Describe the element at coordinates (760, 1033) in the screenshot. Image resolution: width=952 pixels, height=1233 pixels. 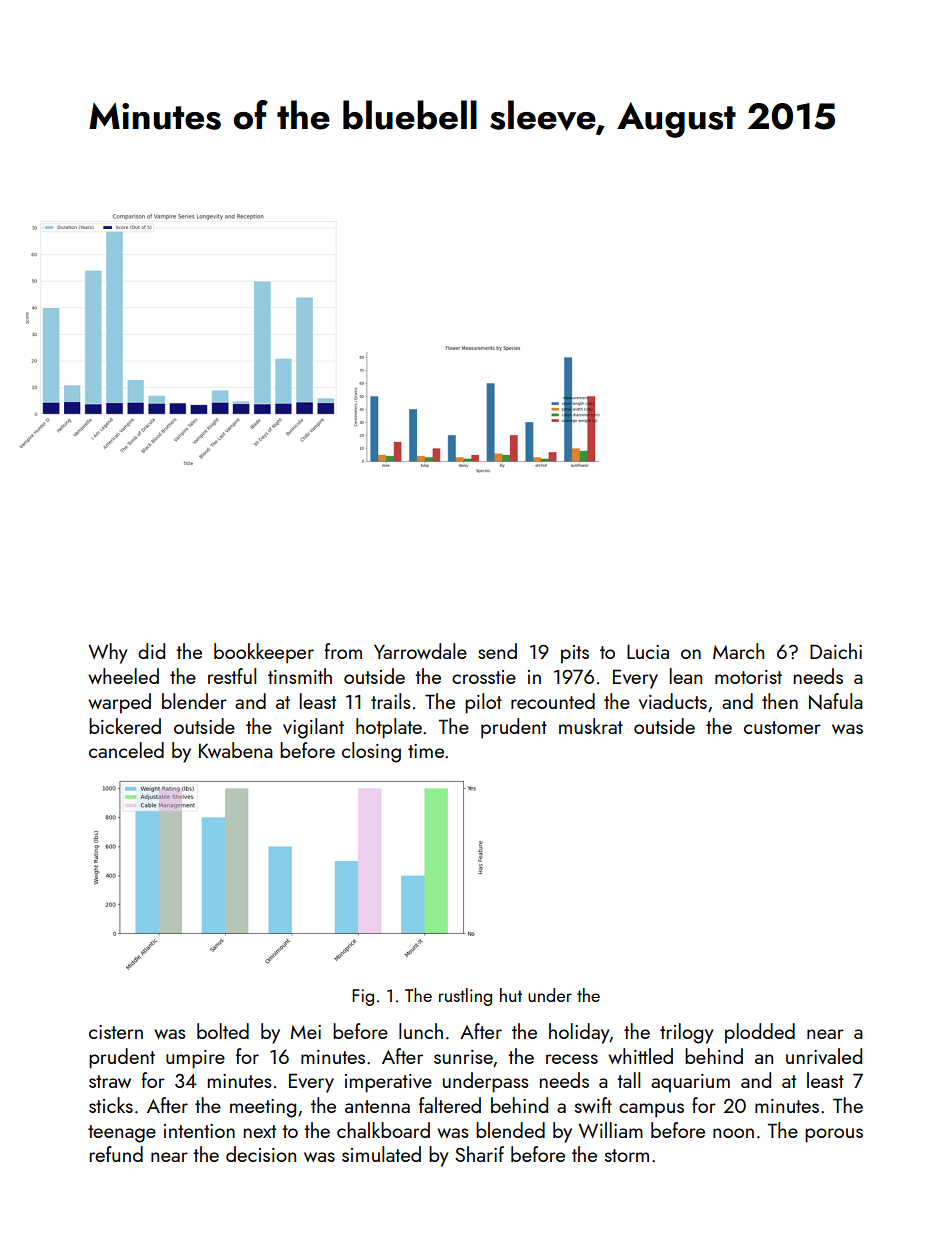
I see `plodded` at that location.
